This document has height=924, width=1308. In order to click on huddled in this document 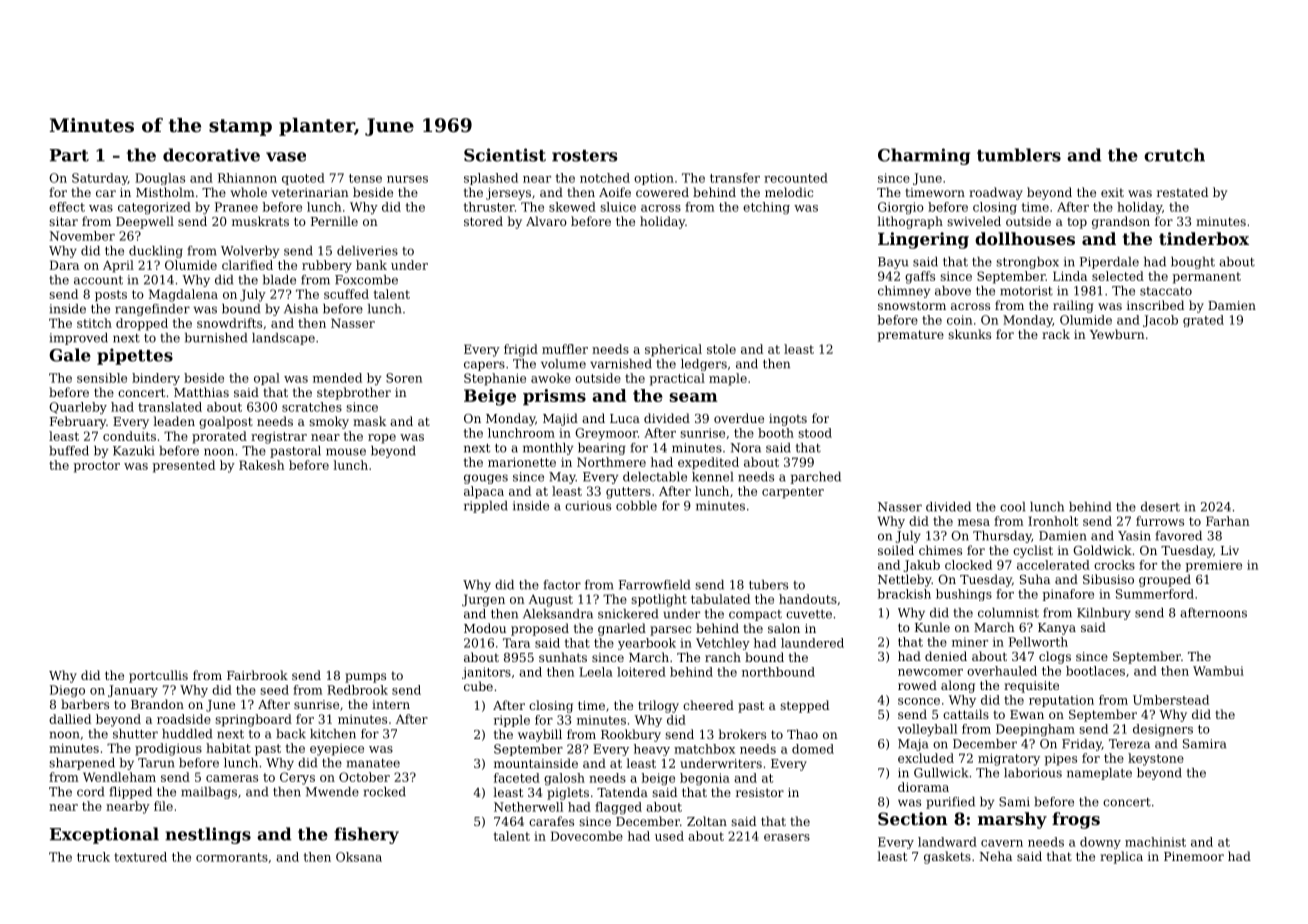, I will do `click(187, 734)`.
